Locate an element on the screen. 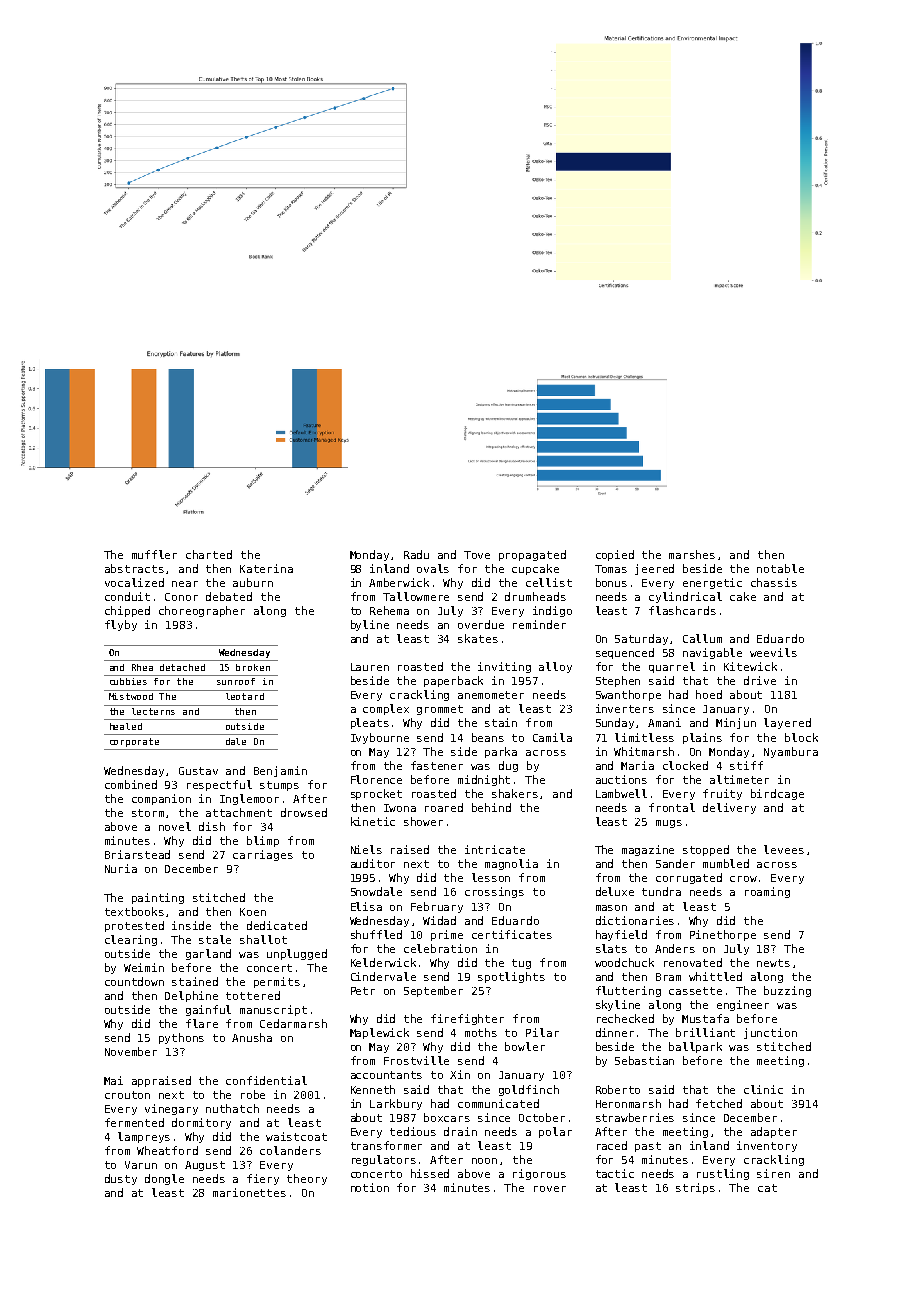 This screenshot has height=1308, width=924. confidential is located at coordinates (266, 1080).
